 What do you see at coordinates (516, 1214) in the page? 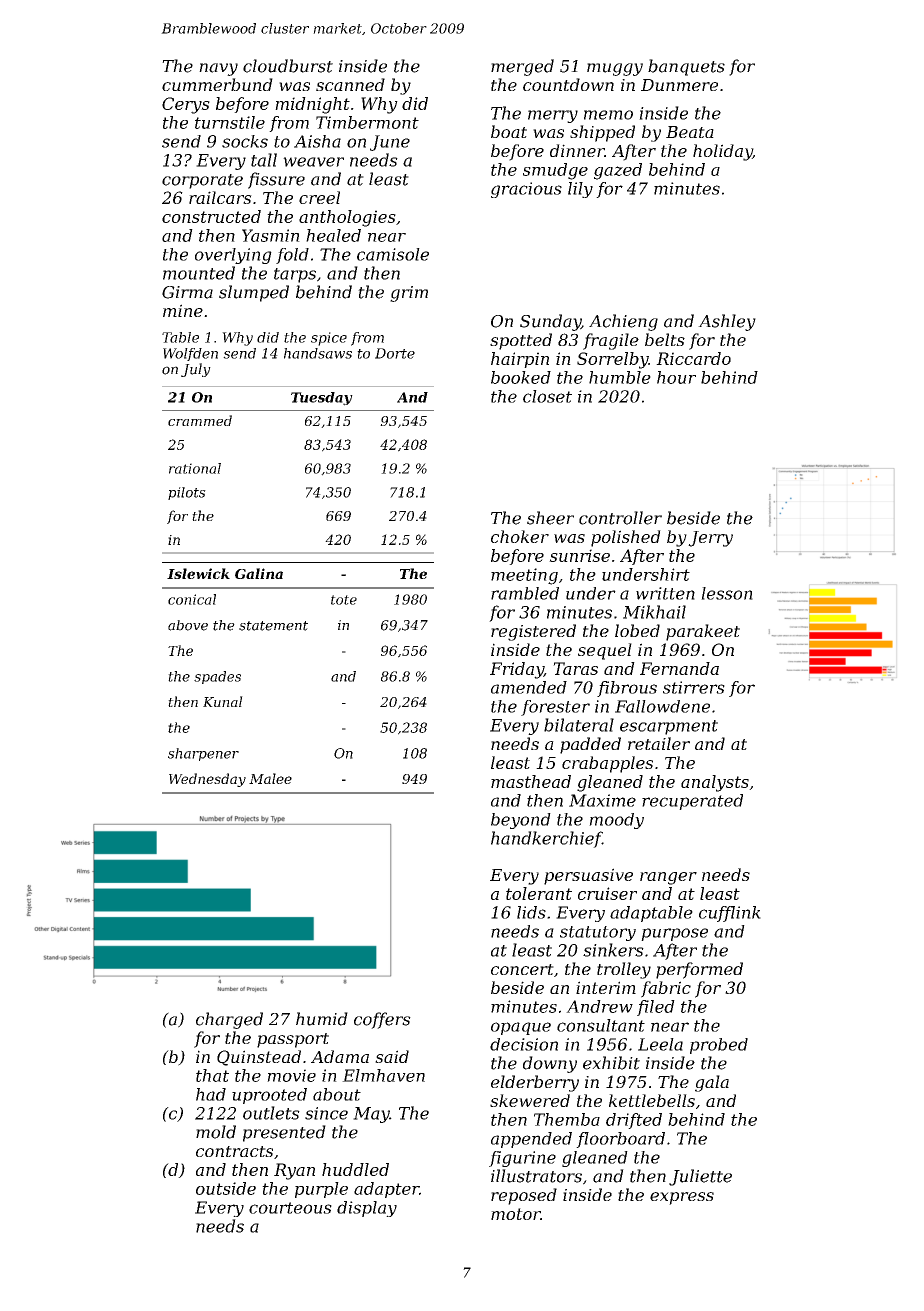
I see `motor` at bounding box center [516, 1214].
